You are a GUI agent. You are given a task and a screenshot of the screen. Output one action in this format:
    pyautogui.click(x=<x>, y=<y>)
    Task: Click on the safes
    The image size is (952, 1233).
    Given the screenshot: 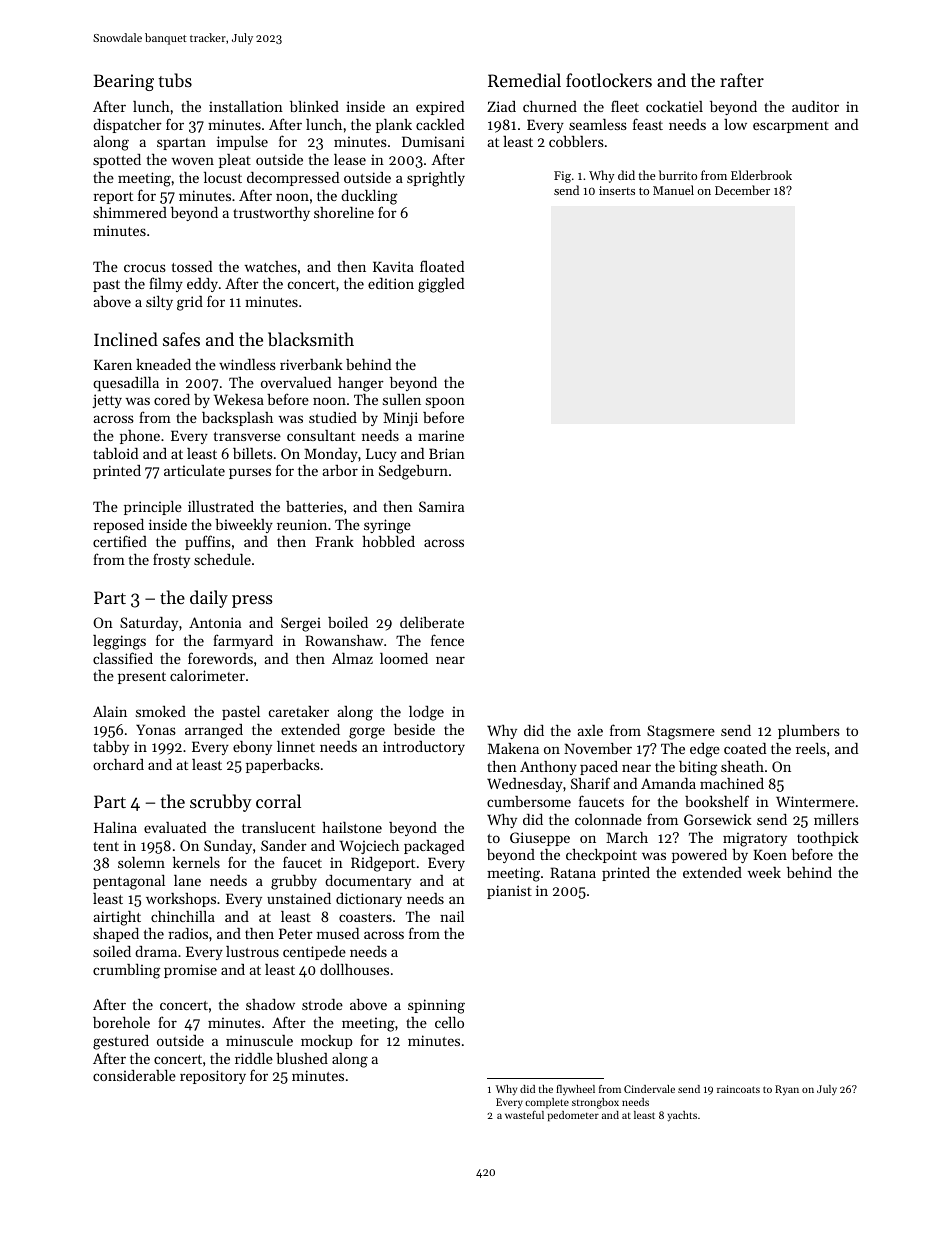 What is the action you would take?
    pyautogui.click(x=181, y=339)
